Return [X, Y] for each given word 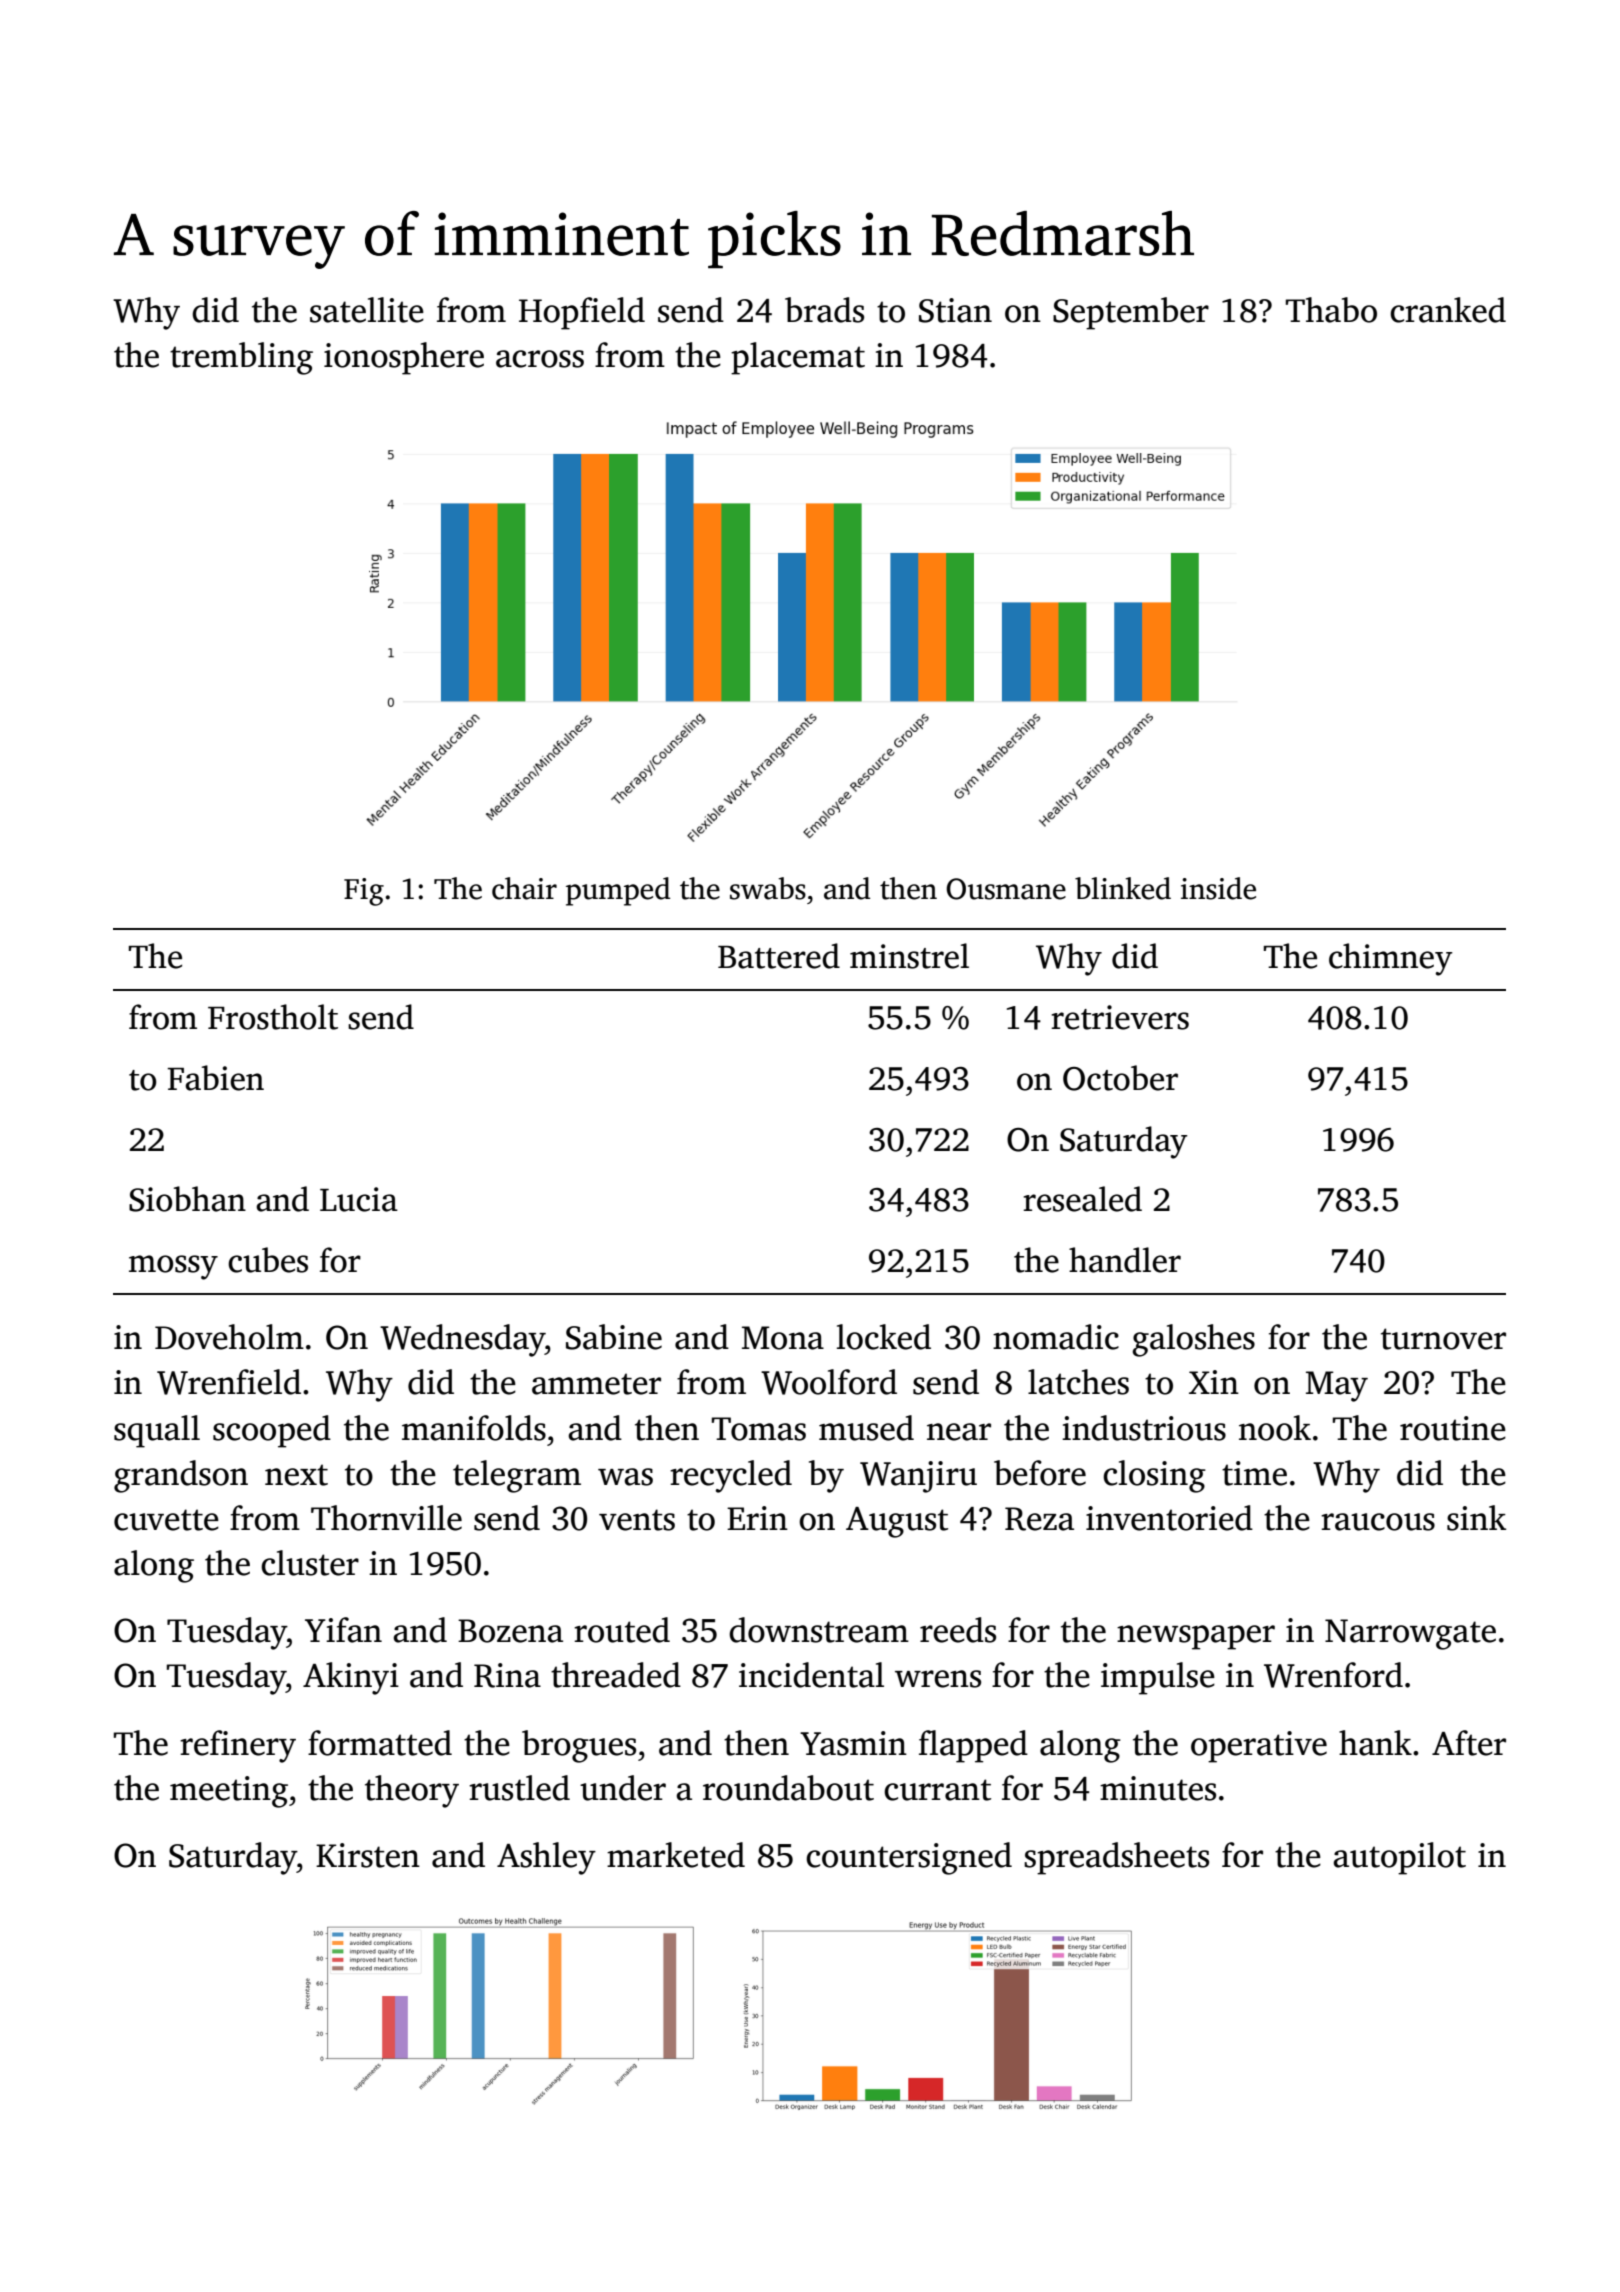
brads [824, 310]
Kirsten [368, 1855]
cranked [1448, 310]
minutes [1158, 1788]
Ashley [546, 1858]
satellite [367, 310]
